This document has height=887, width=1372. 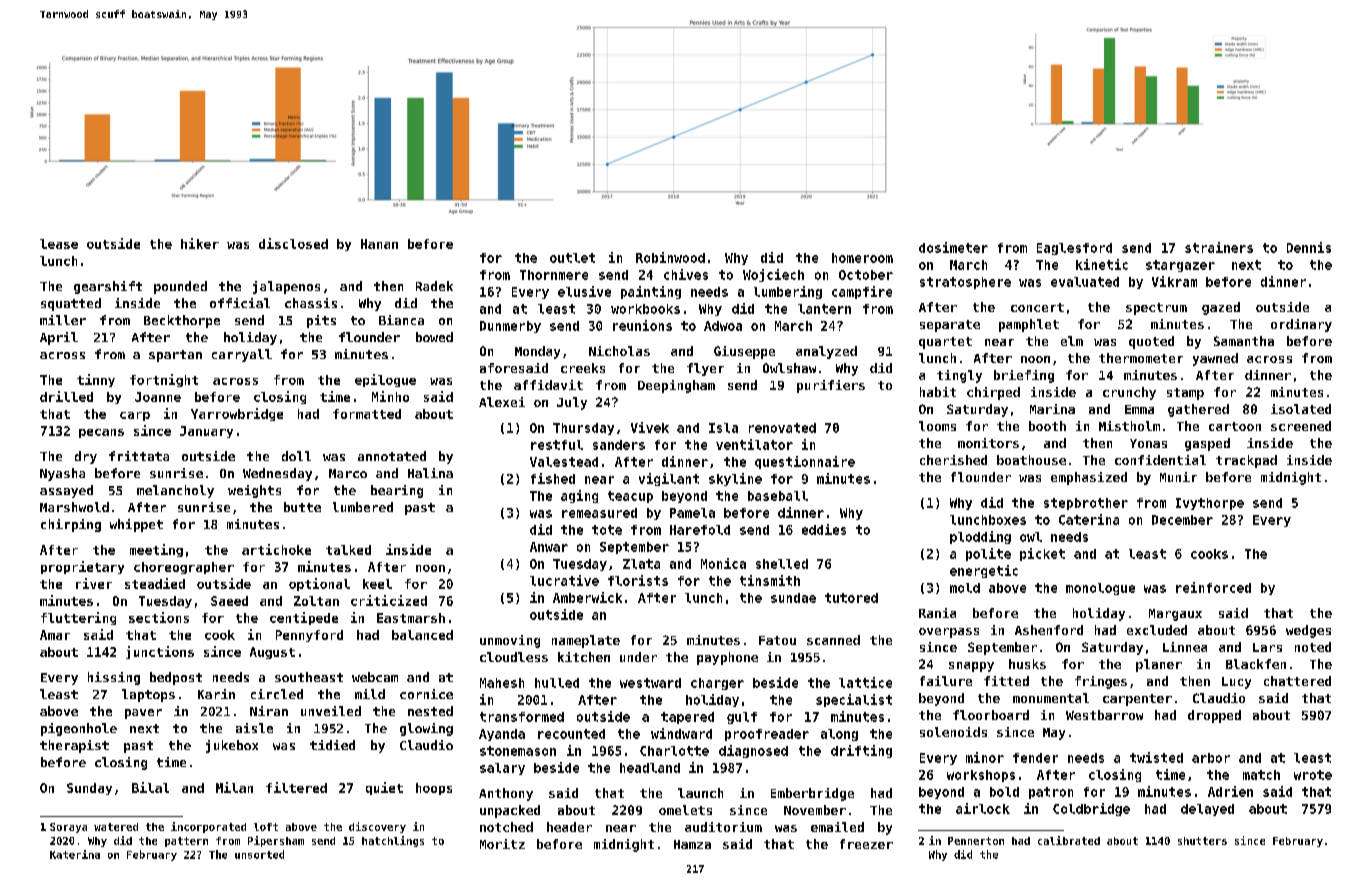 I want to click on homeroom, so click(x=862, y=258).
